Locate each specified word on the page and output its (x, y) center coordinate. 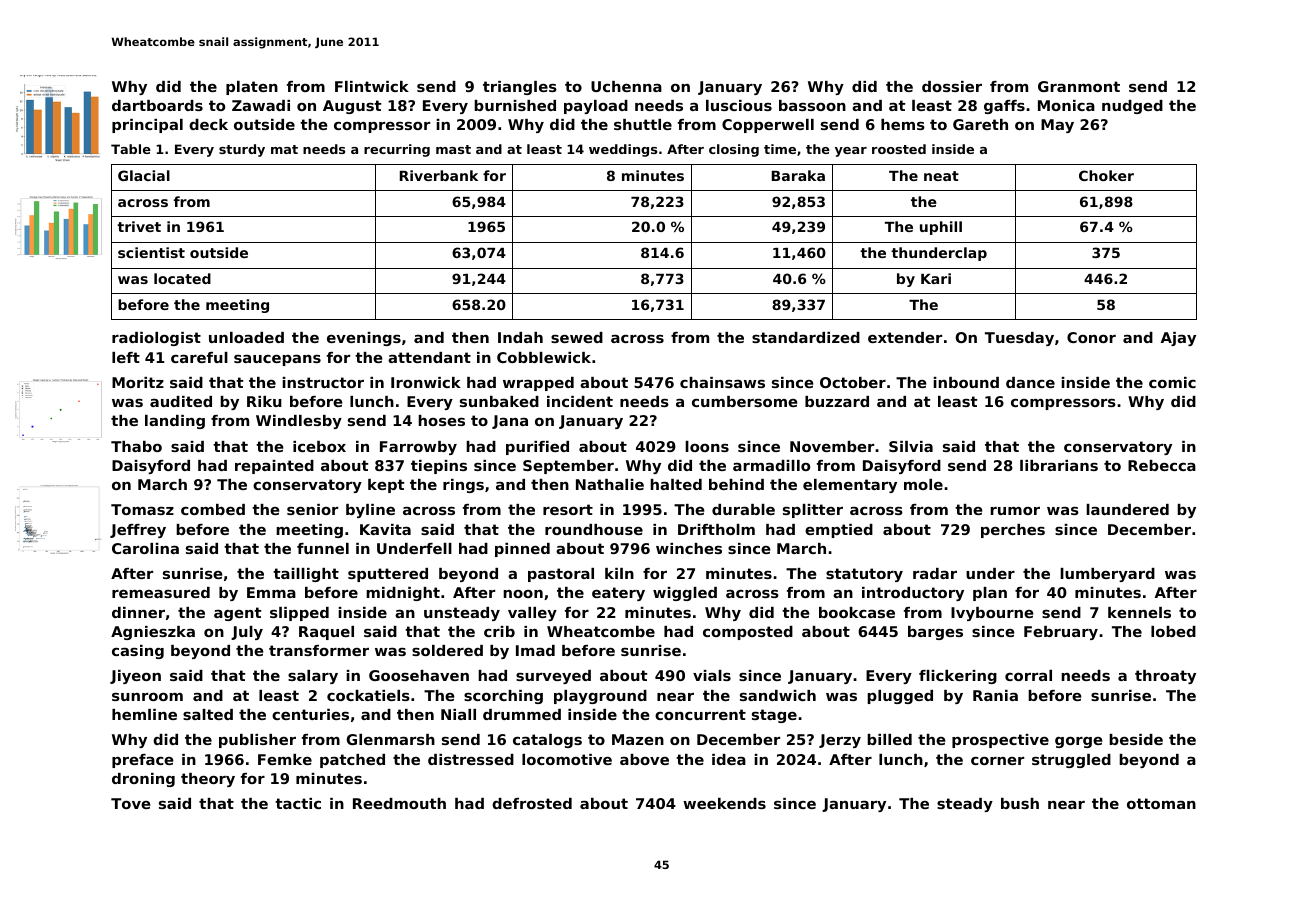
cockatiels (368, 695)
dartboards (157, 105)
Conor (1091, 337)
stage (774, 716)
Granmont (1079, 86)
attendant (429, 357)
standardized (806, 337)
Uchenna (626, 86)
